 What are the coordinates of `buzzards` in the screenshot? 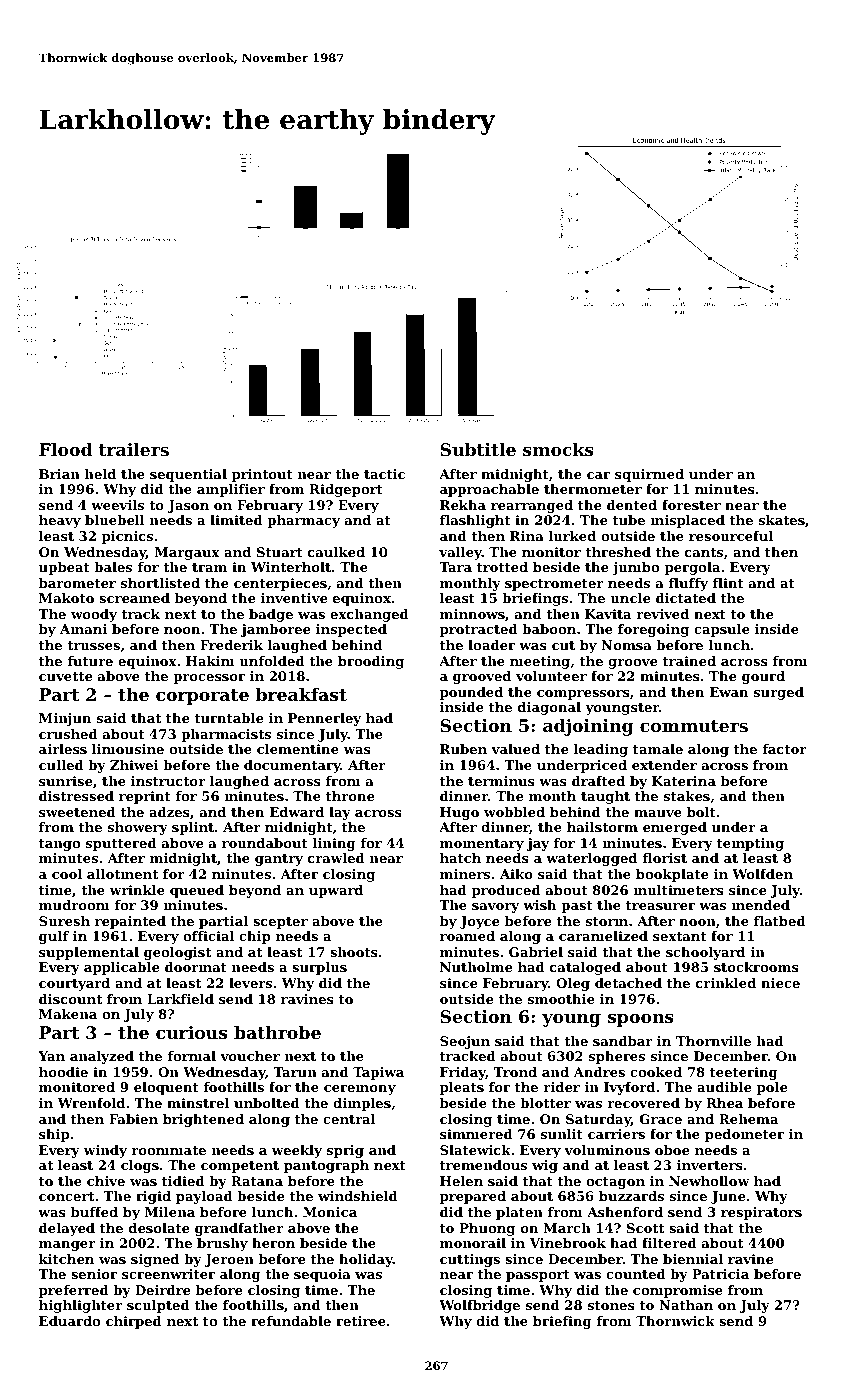 It's located at (631, 1196).
